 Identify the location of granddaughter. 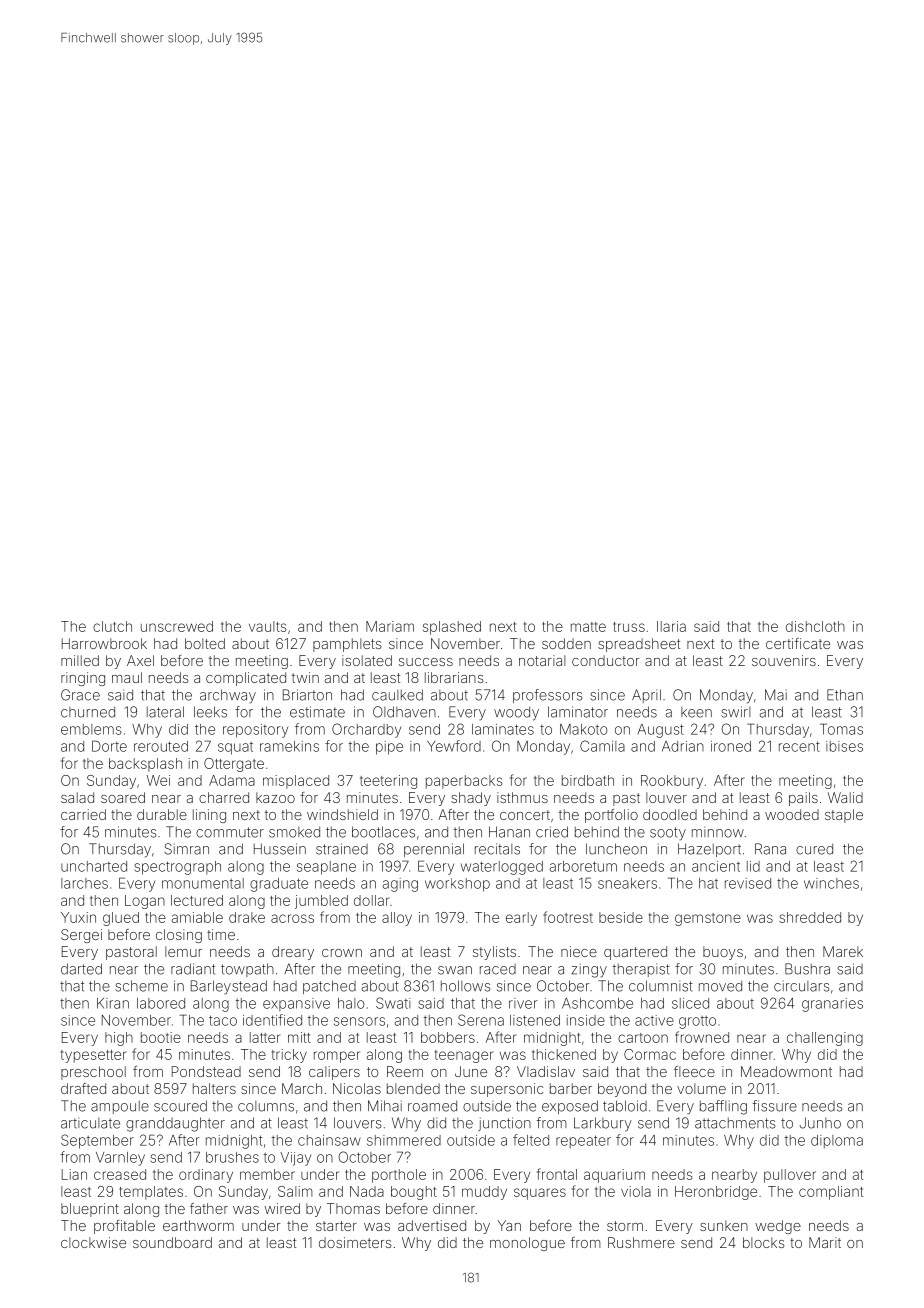
(175, 1124).
